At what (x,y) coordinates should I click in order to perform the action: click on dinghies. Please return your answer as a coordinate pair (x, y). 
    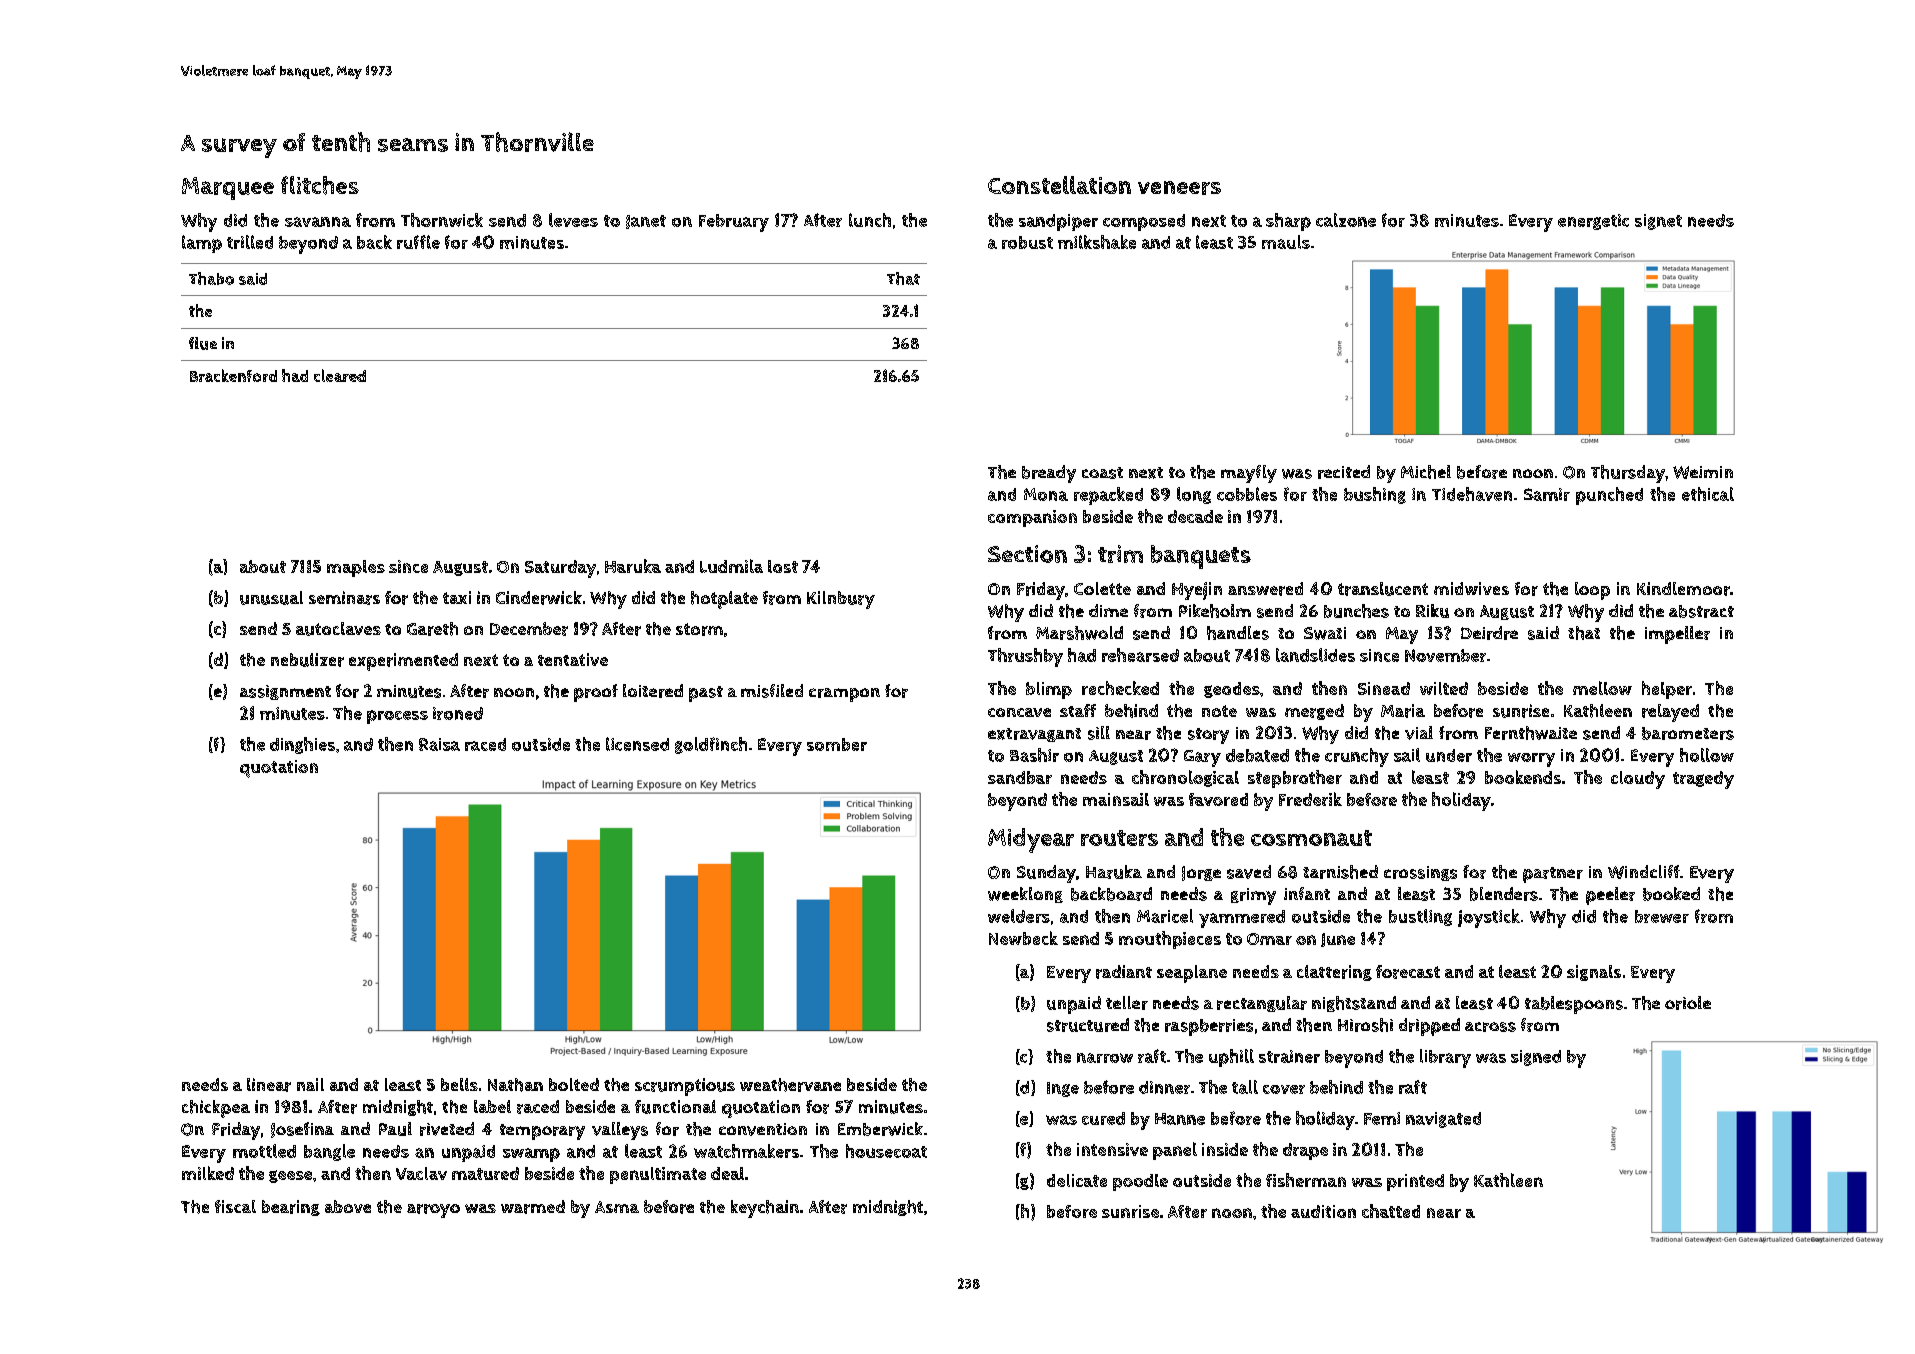
    Looking at the image, I should click on (302, 745).
